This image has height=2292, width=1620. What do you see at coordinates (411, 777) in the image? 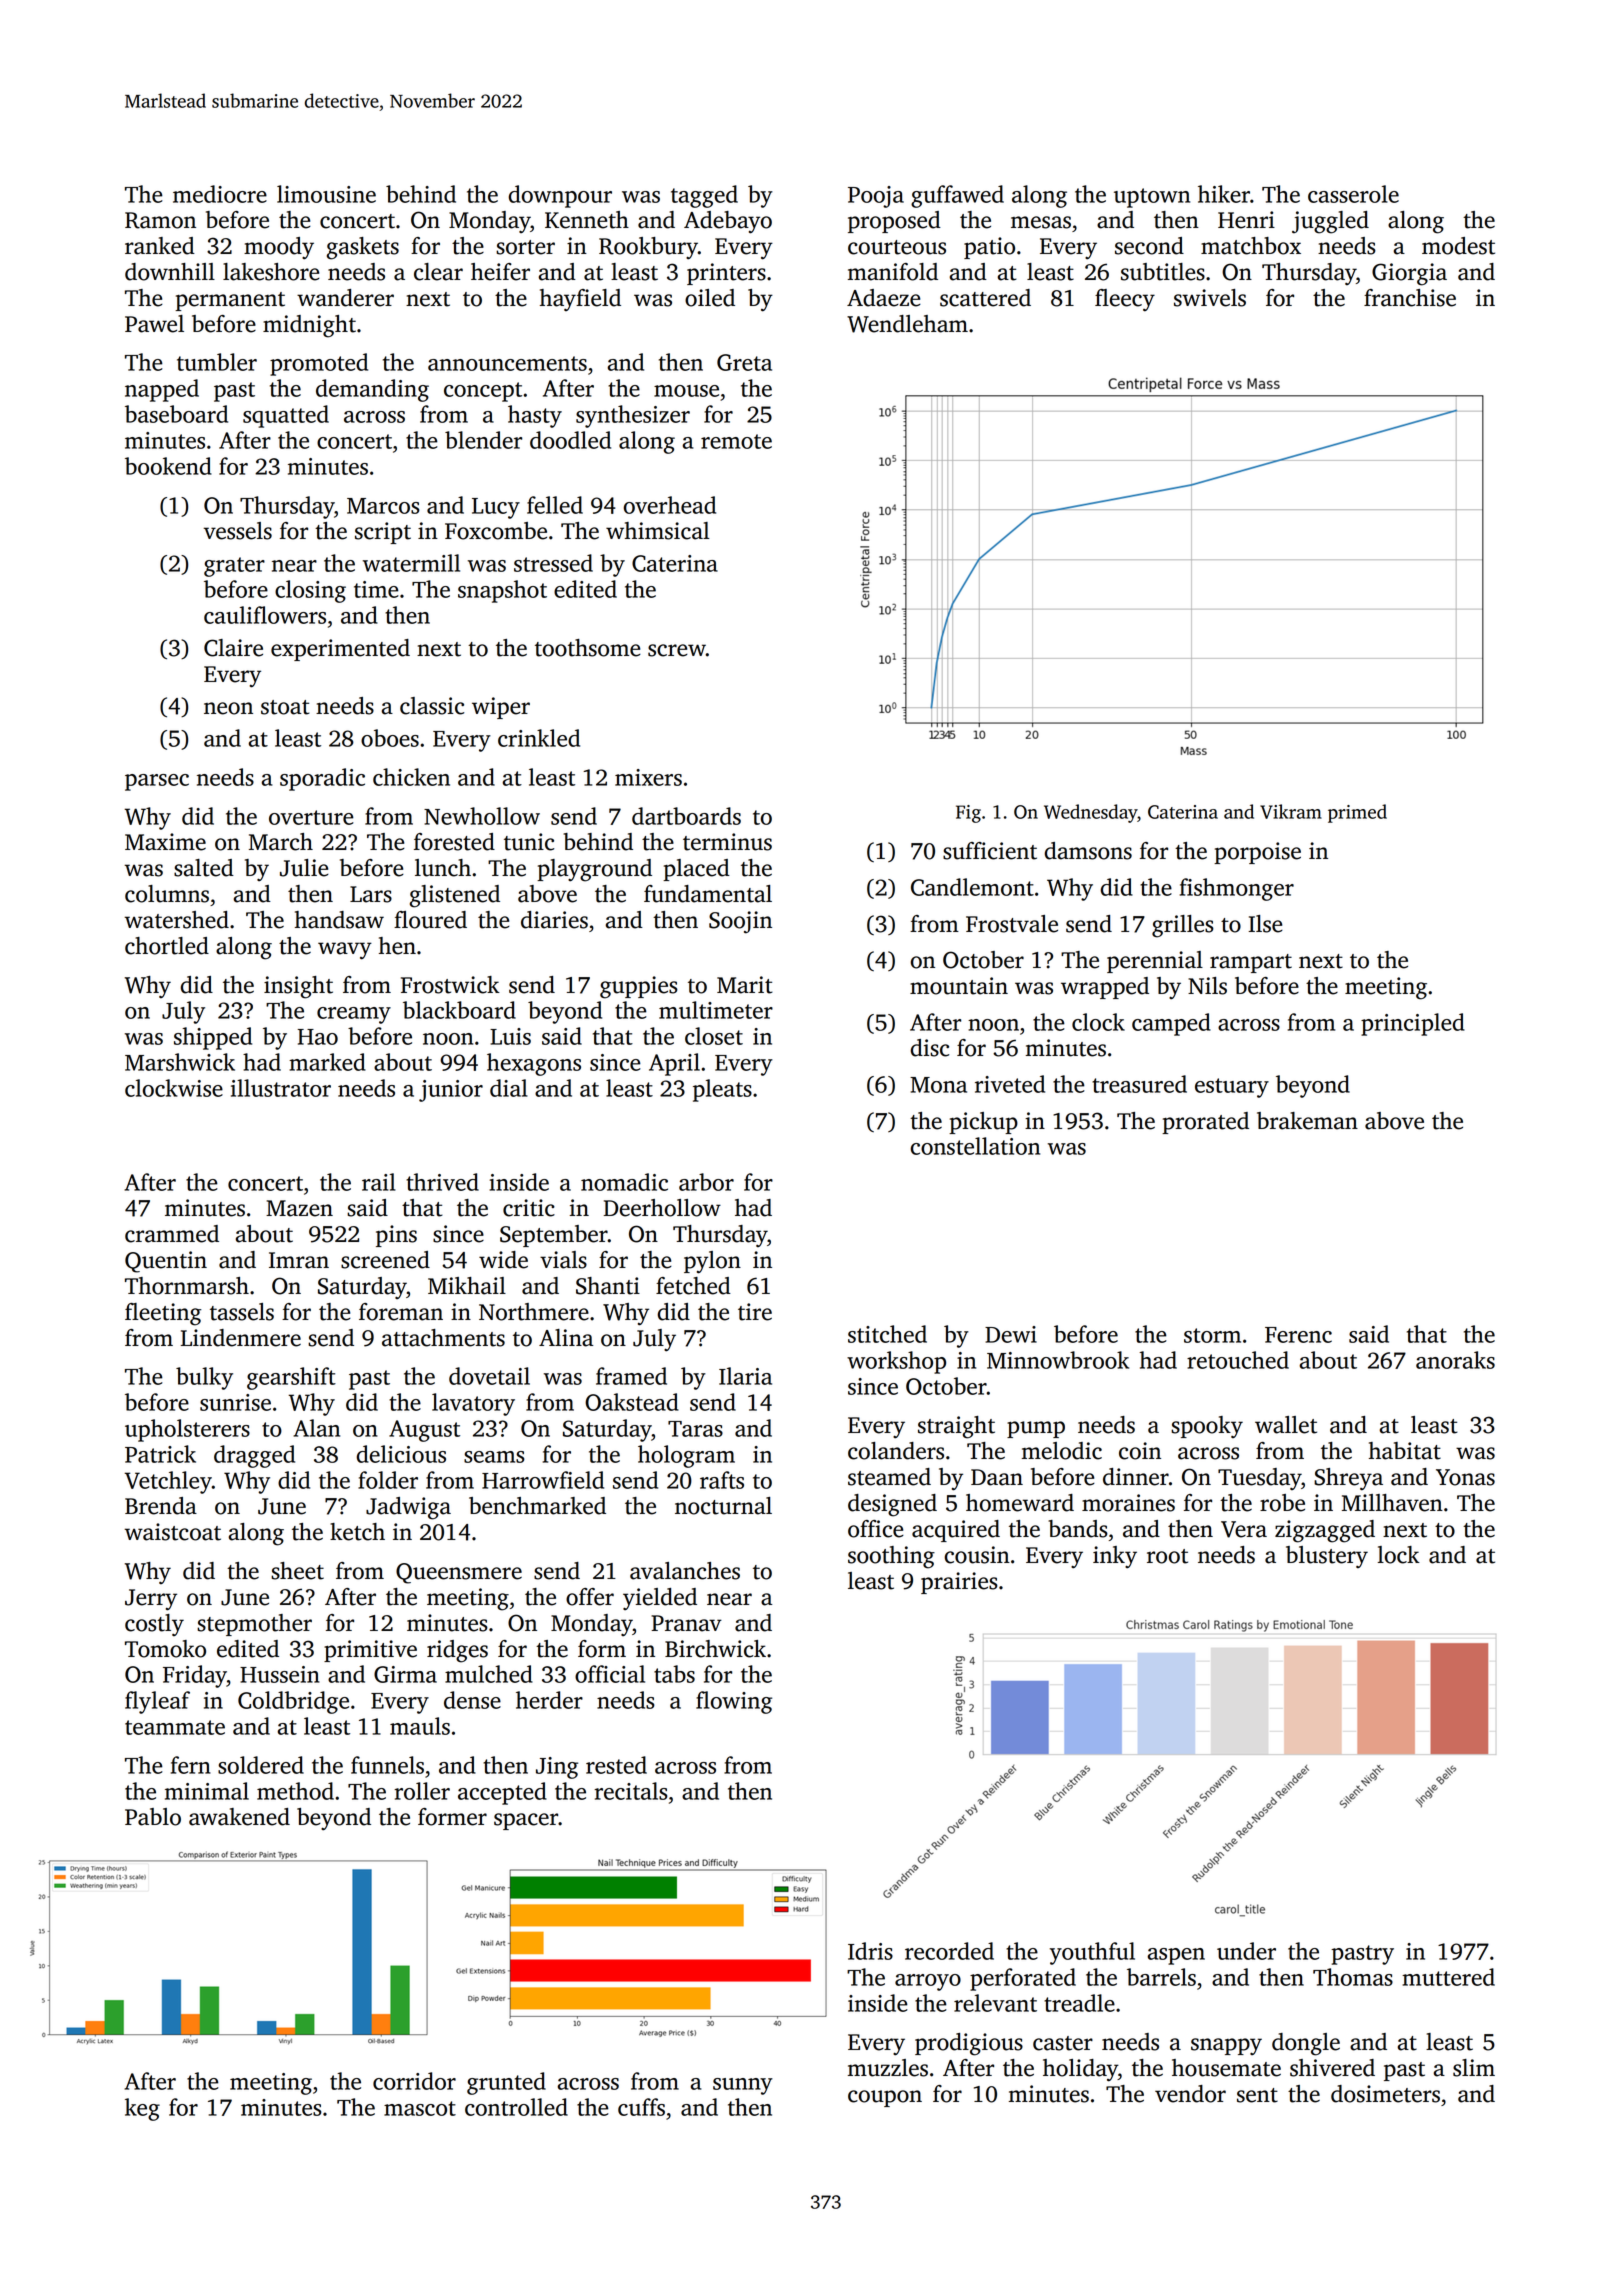
I see `chicken` at bounding box center [411, 777].
